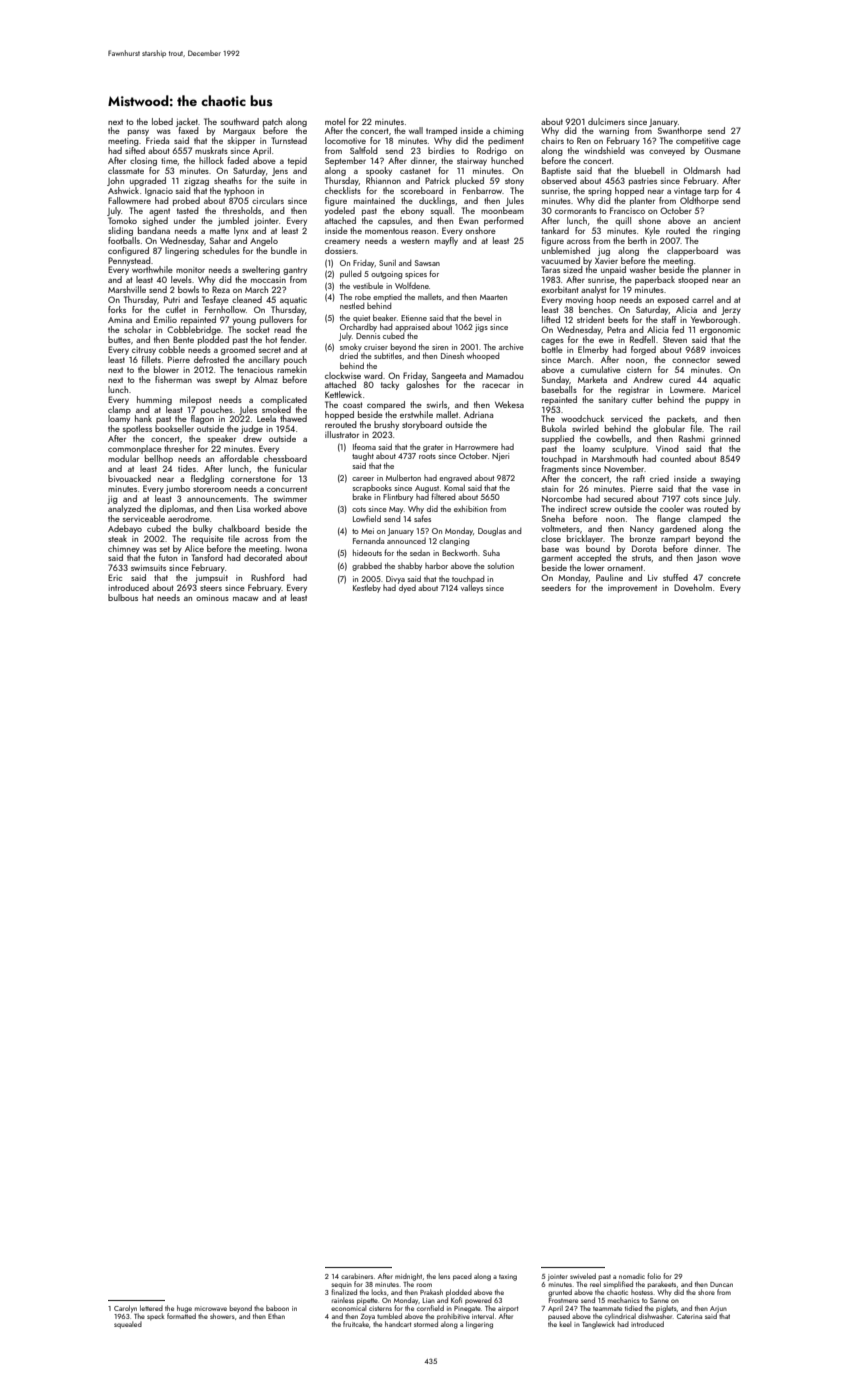  Describe the element at coordinates (127, 289) in the screenshot. I see `Marshville` at that location.
